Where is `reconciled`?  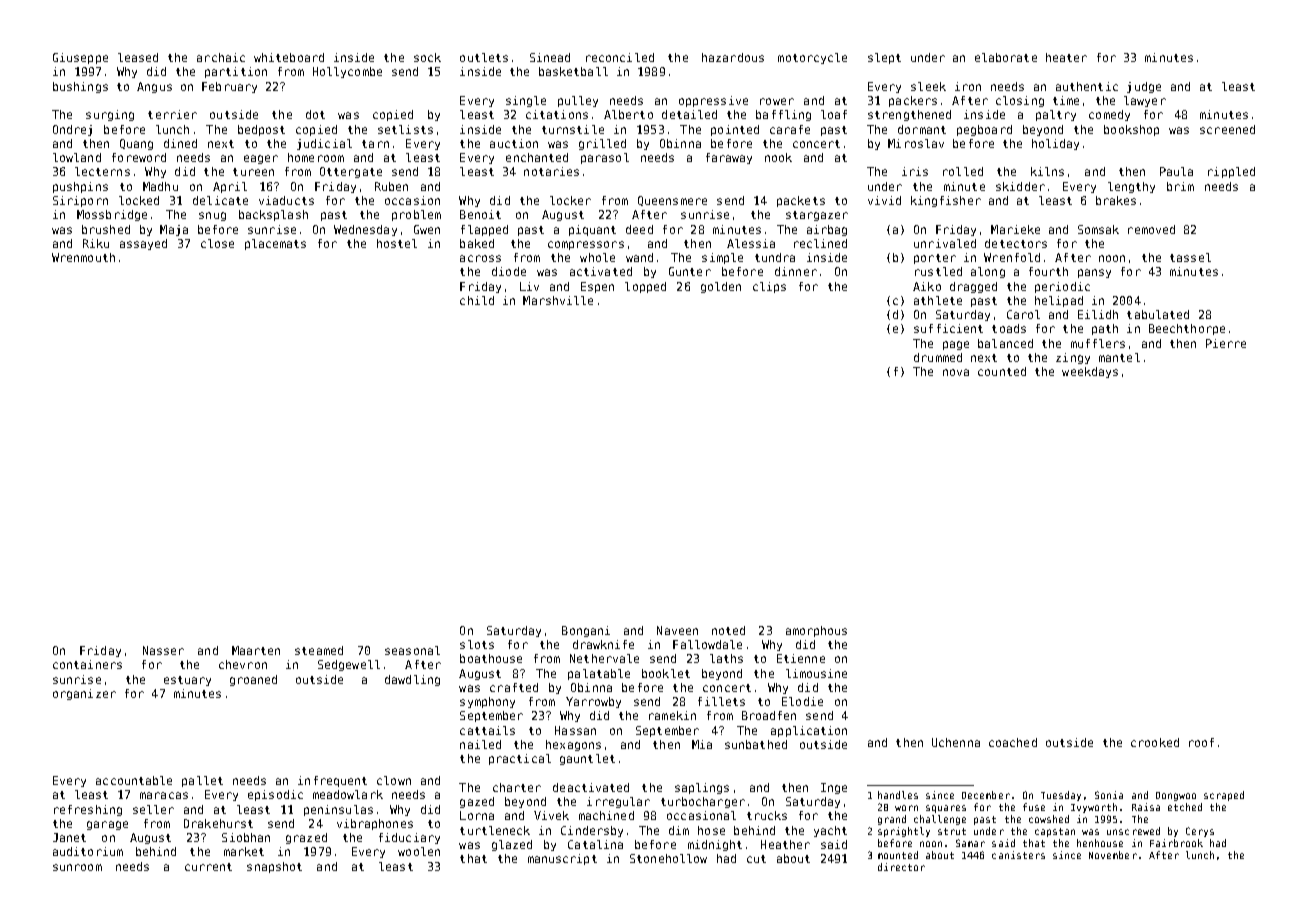 reconciled is located at coordinates (620, 57).
